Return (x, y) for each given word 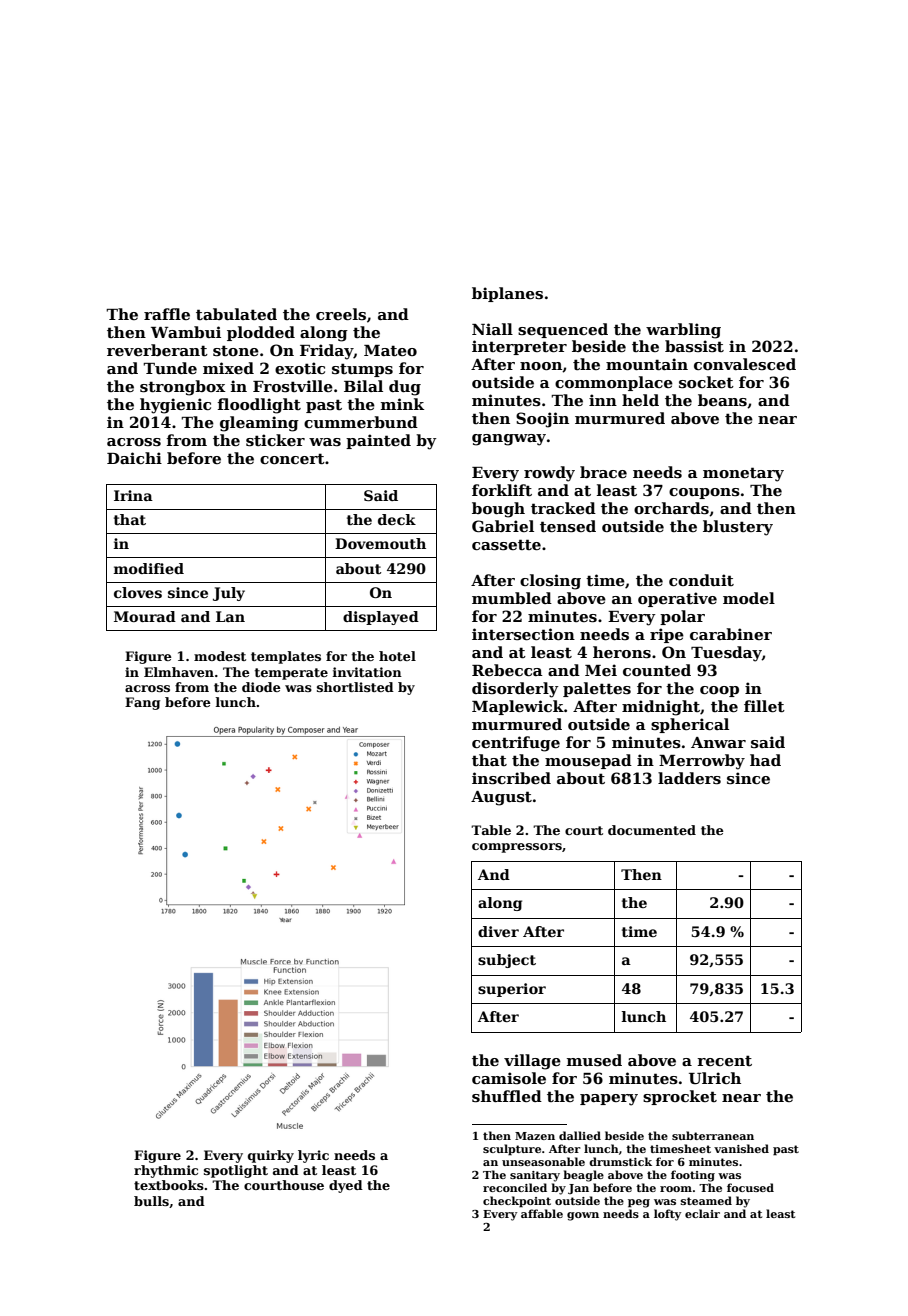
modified (149, 568)
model (749, 598)
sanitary (535, 1176)
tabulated (236, 314)
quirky (271, 1156)
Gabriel (503, 526)
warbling (683, 331)
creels (341, 314)
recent (724, 1060)
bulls (151, 1201)
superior (512, 990)
